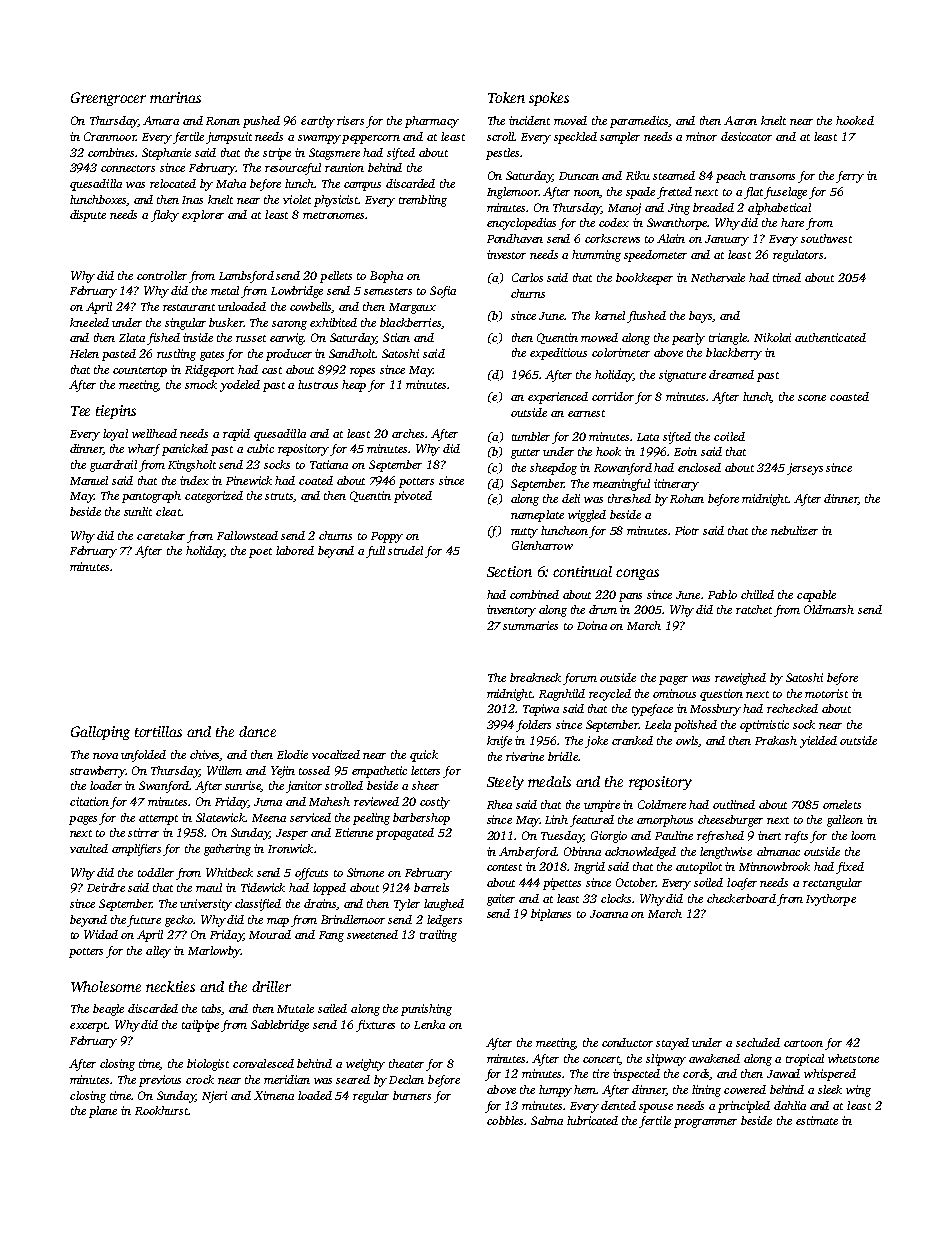  What do you see at coordinates (812, 398) in the page?
I see `scone` at bounding box center [812, 398].
